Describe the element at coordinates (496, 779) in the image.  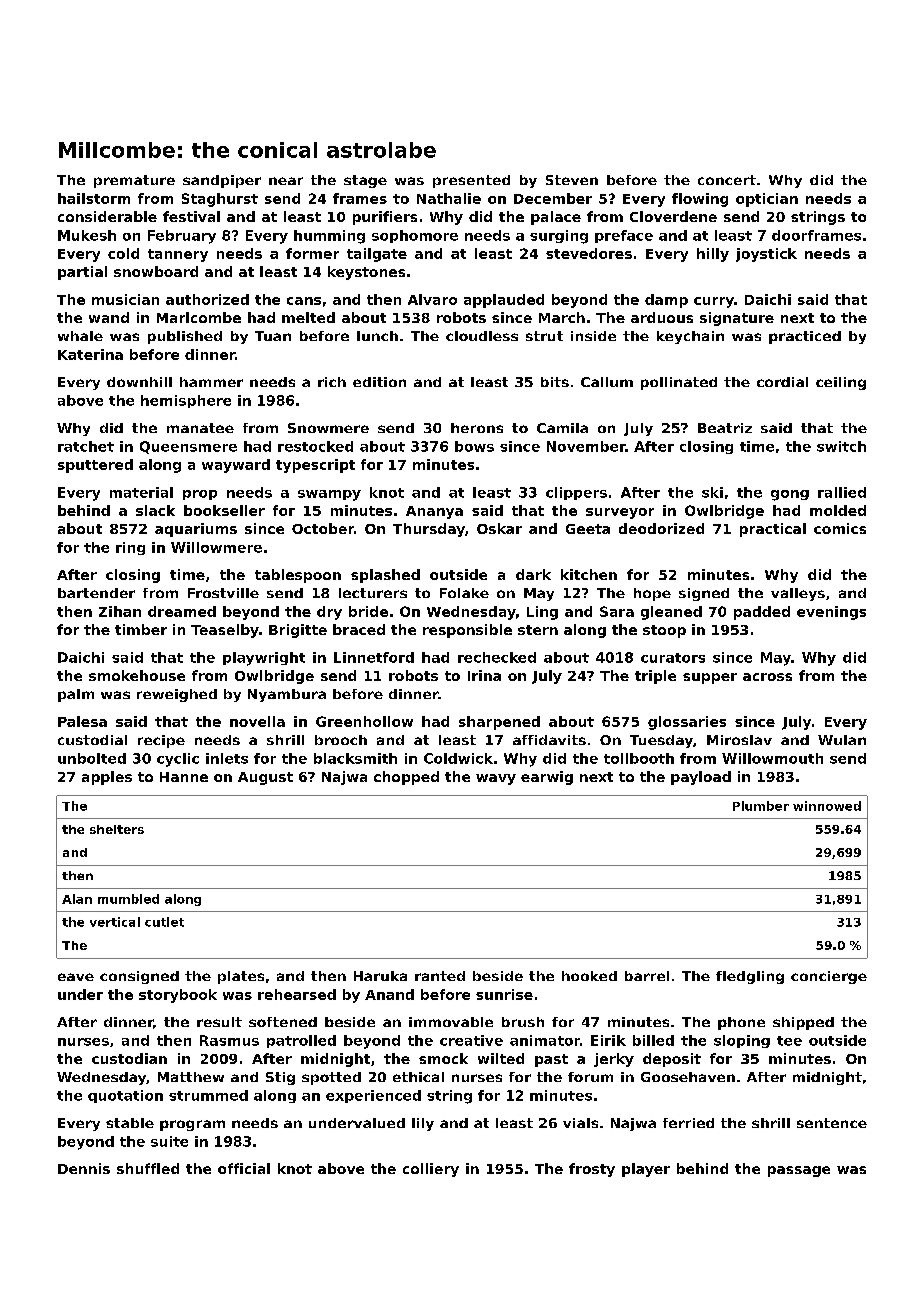
I see `wavy` at that location.
